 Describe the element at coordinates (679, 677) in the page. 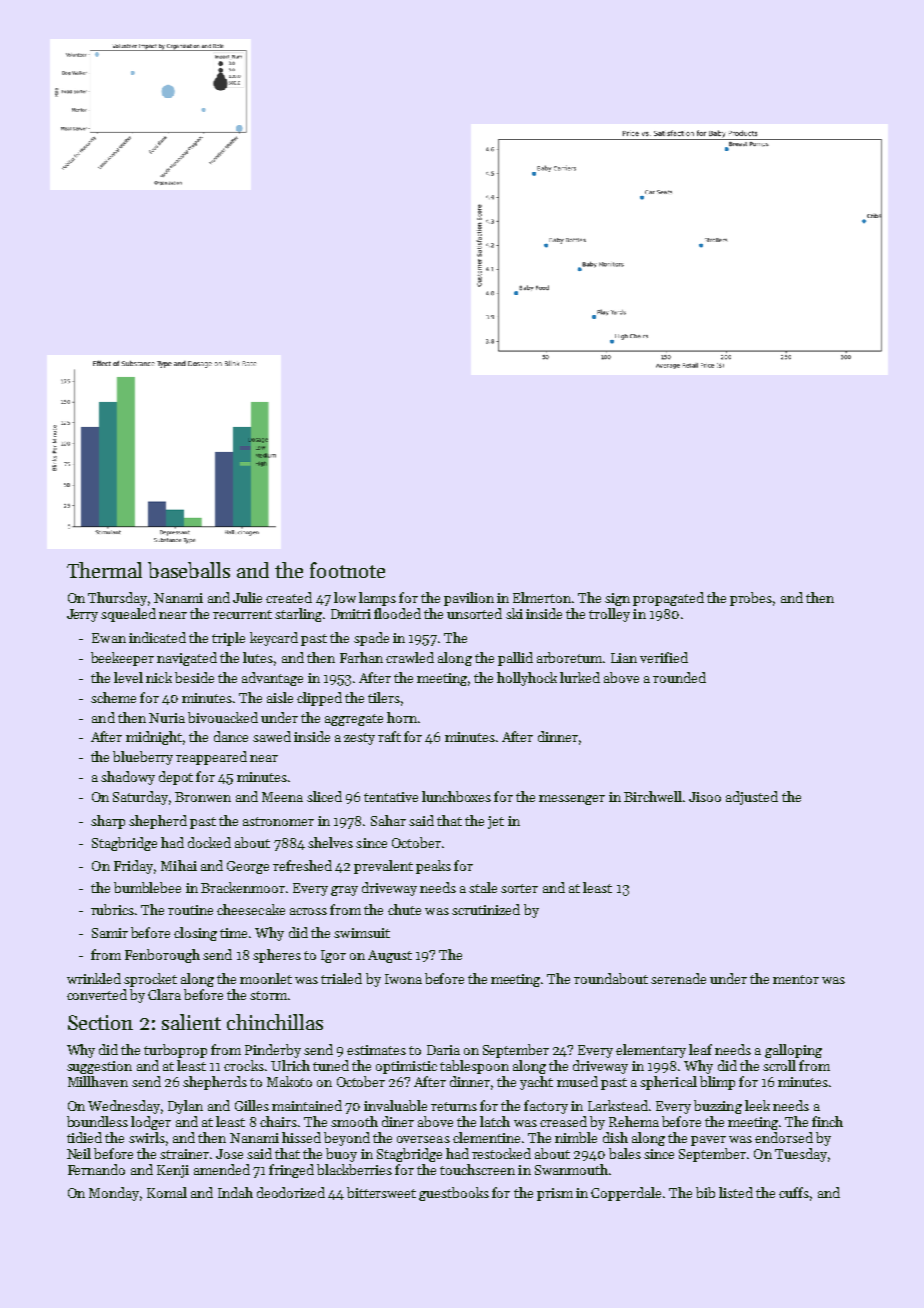

I see `rounded` at that location.
